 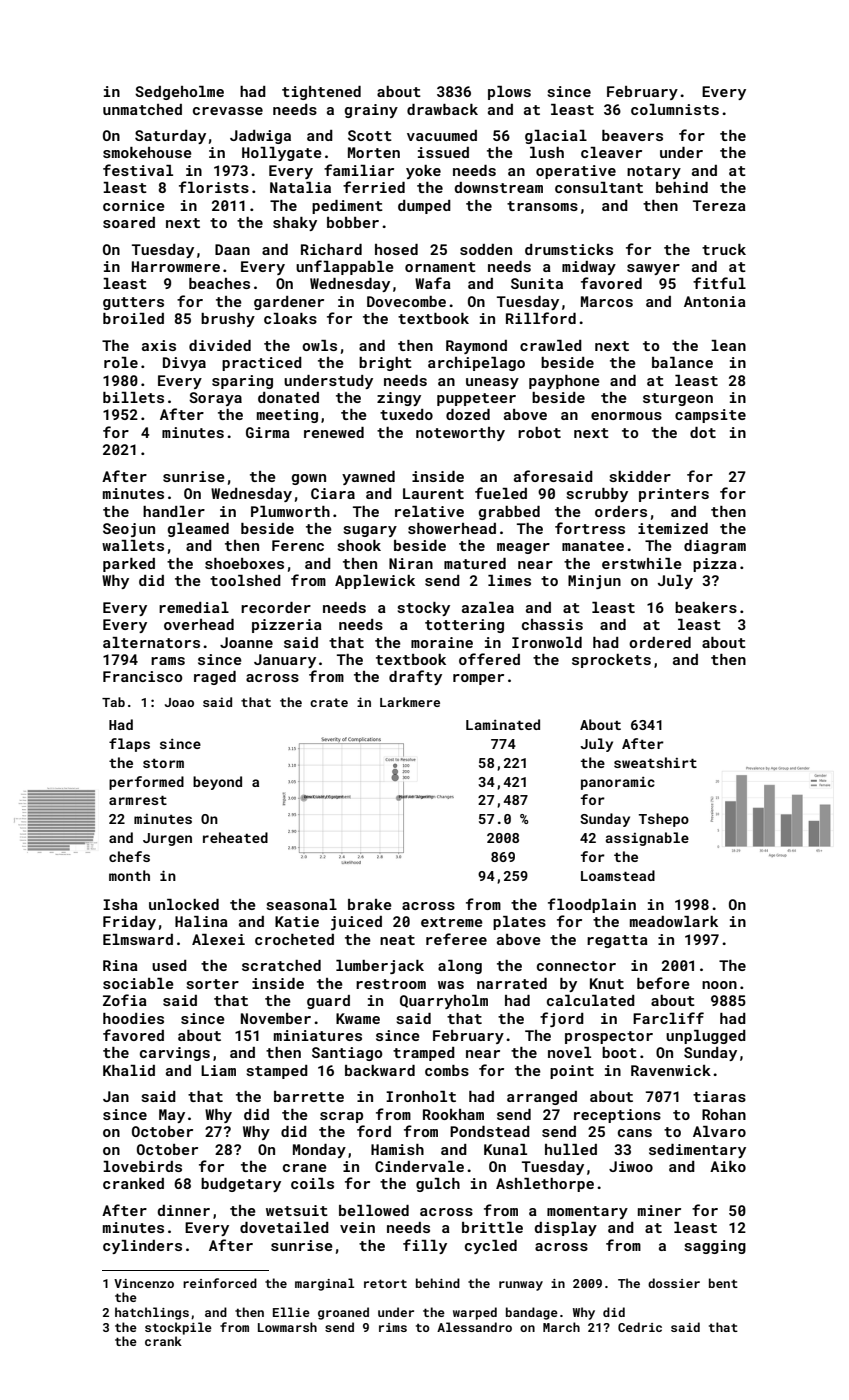 I want to click on Minjun, so click(x=594, y=582).
